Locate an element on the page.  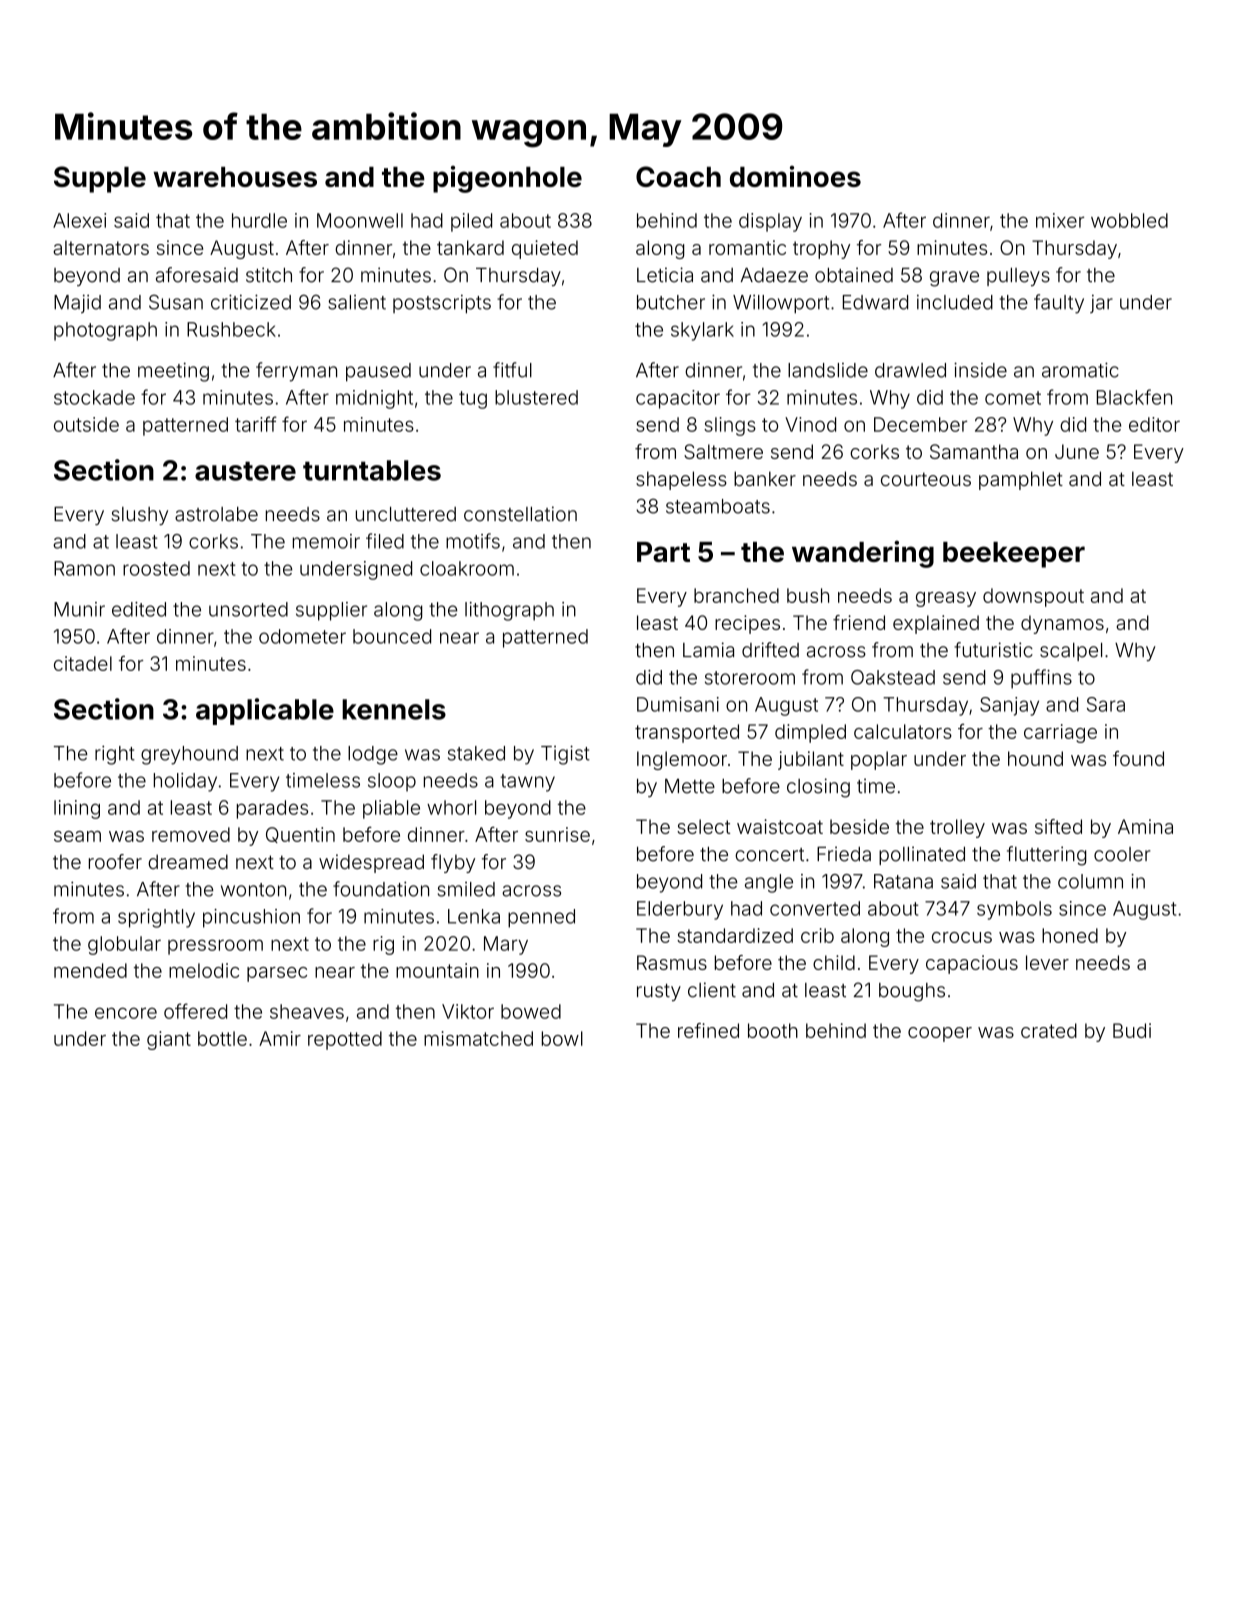
Coach is located at coordinates (678, 176).
